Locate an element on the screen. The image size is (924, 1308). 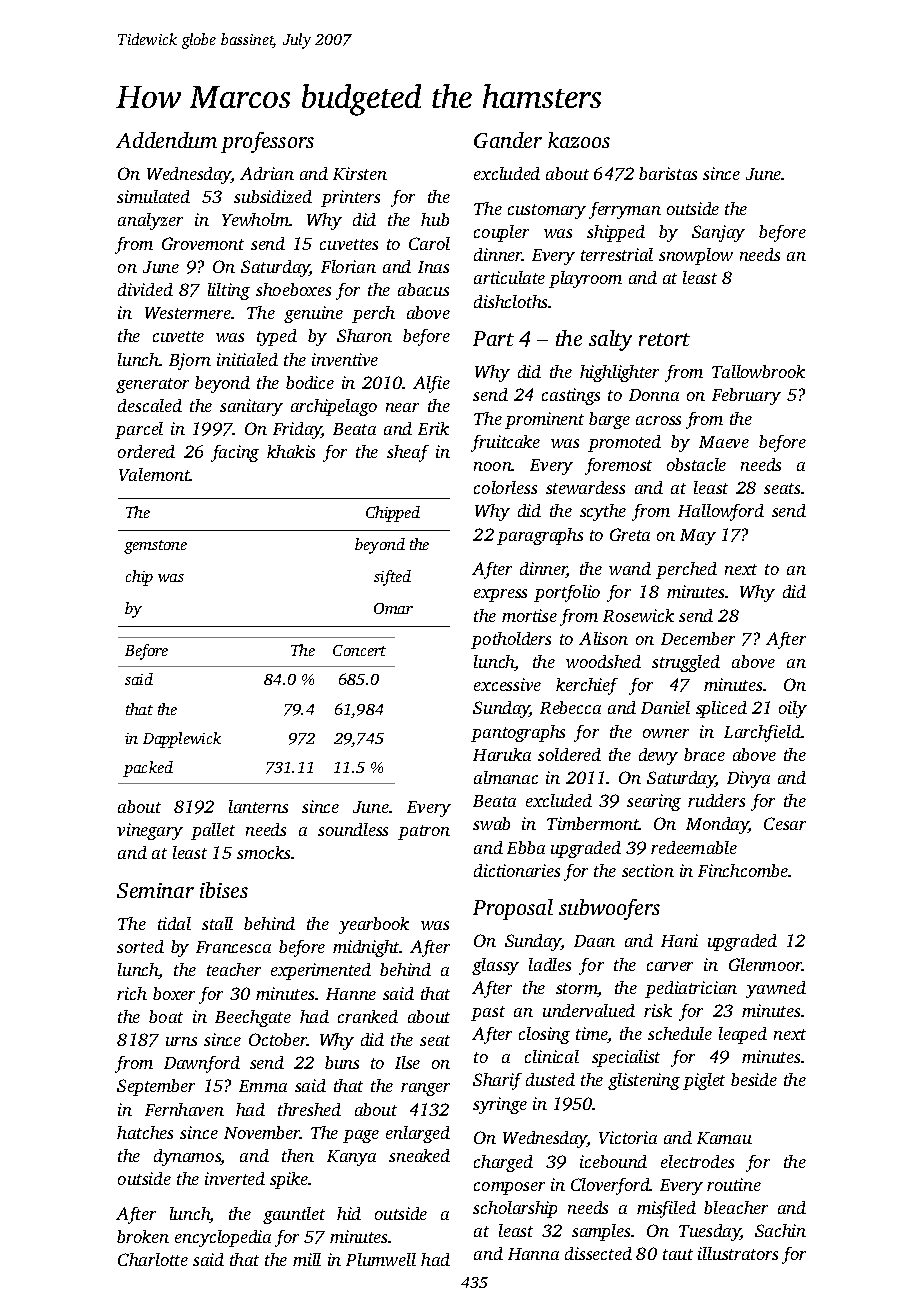
Plumwell is located at coordinates (381, 1259).
